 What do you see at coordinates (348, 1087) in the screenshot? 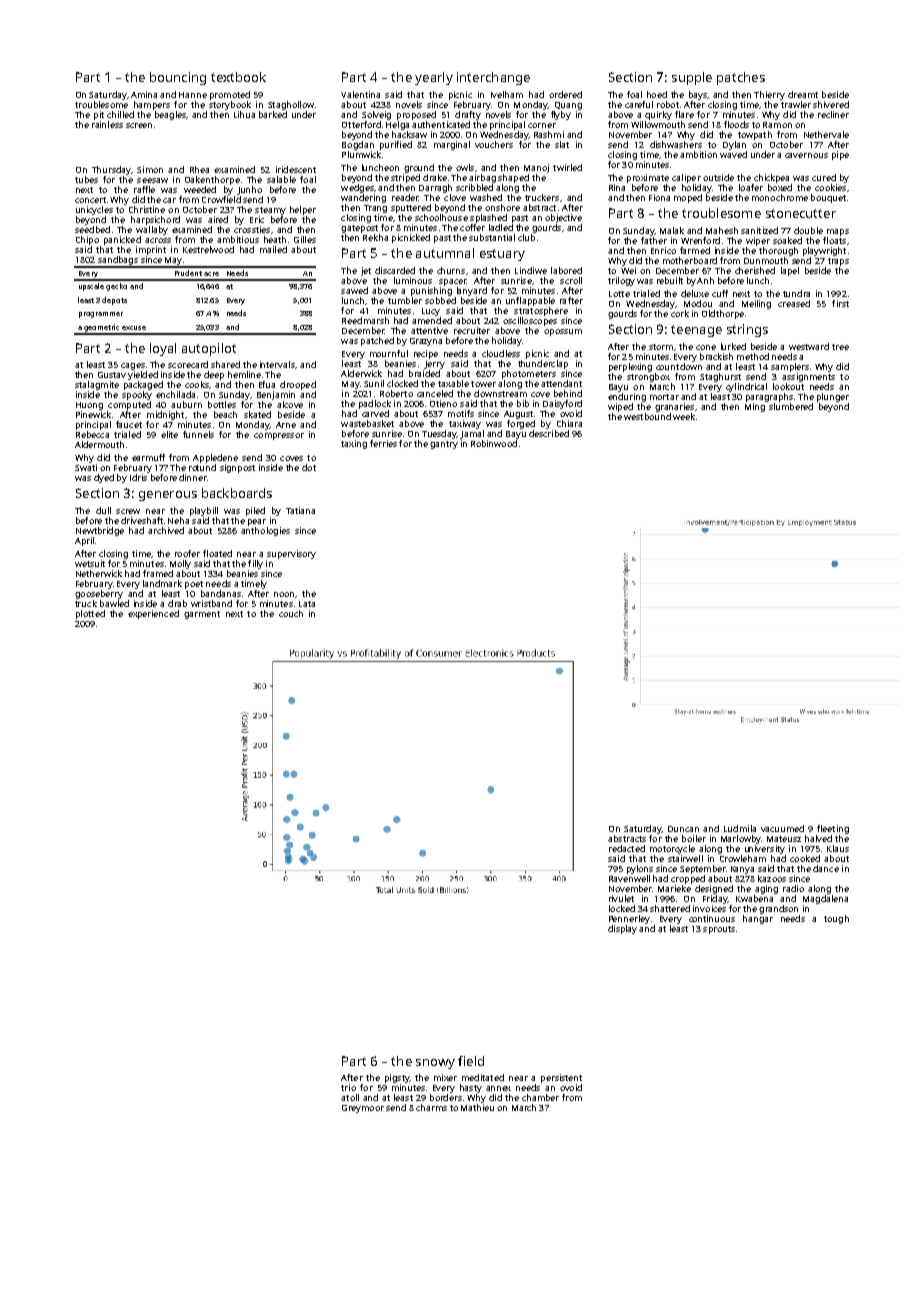
I see `trio` at bounding box center [348, 1087].
